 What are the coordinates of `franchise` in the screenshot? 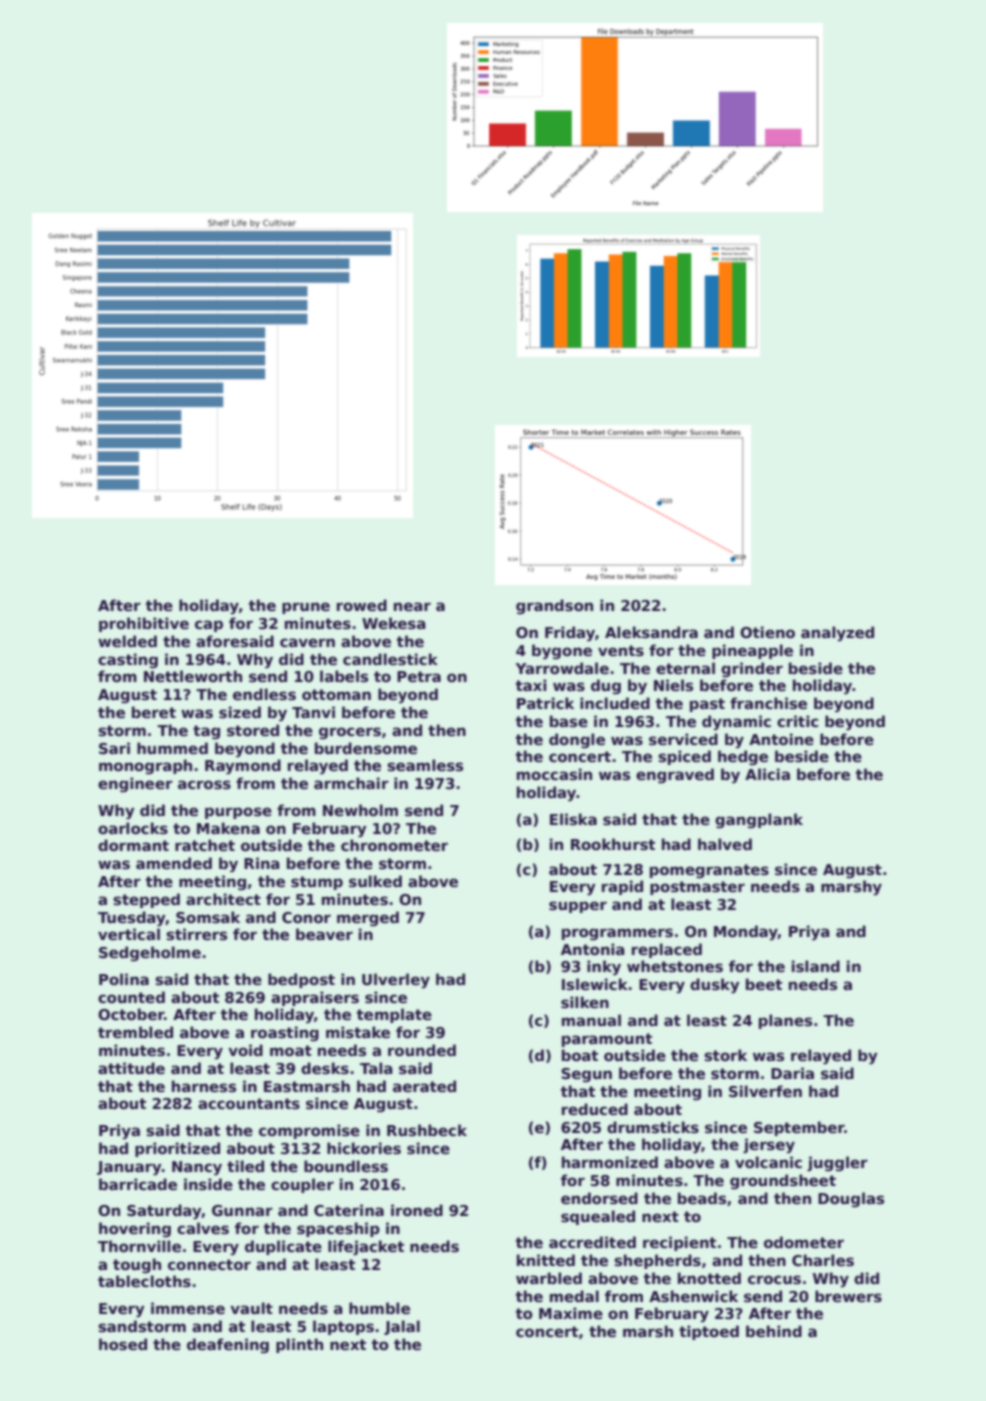 It's located at (768, 703).
